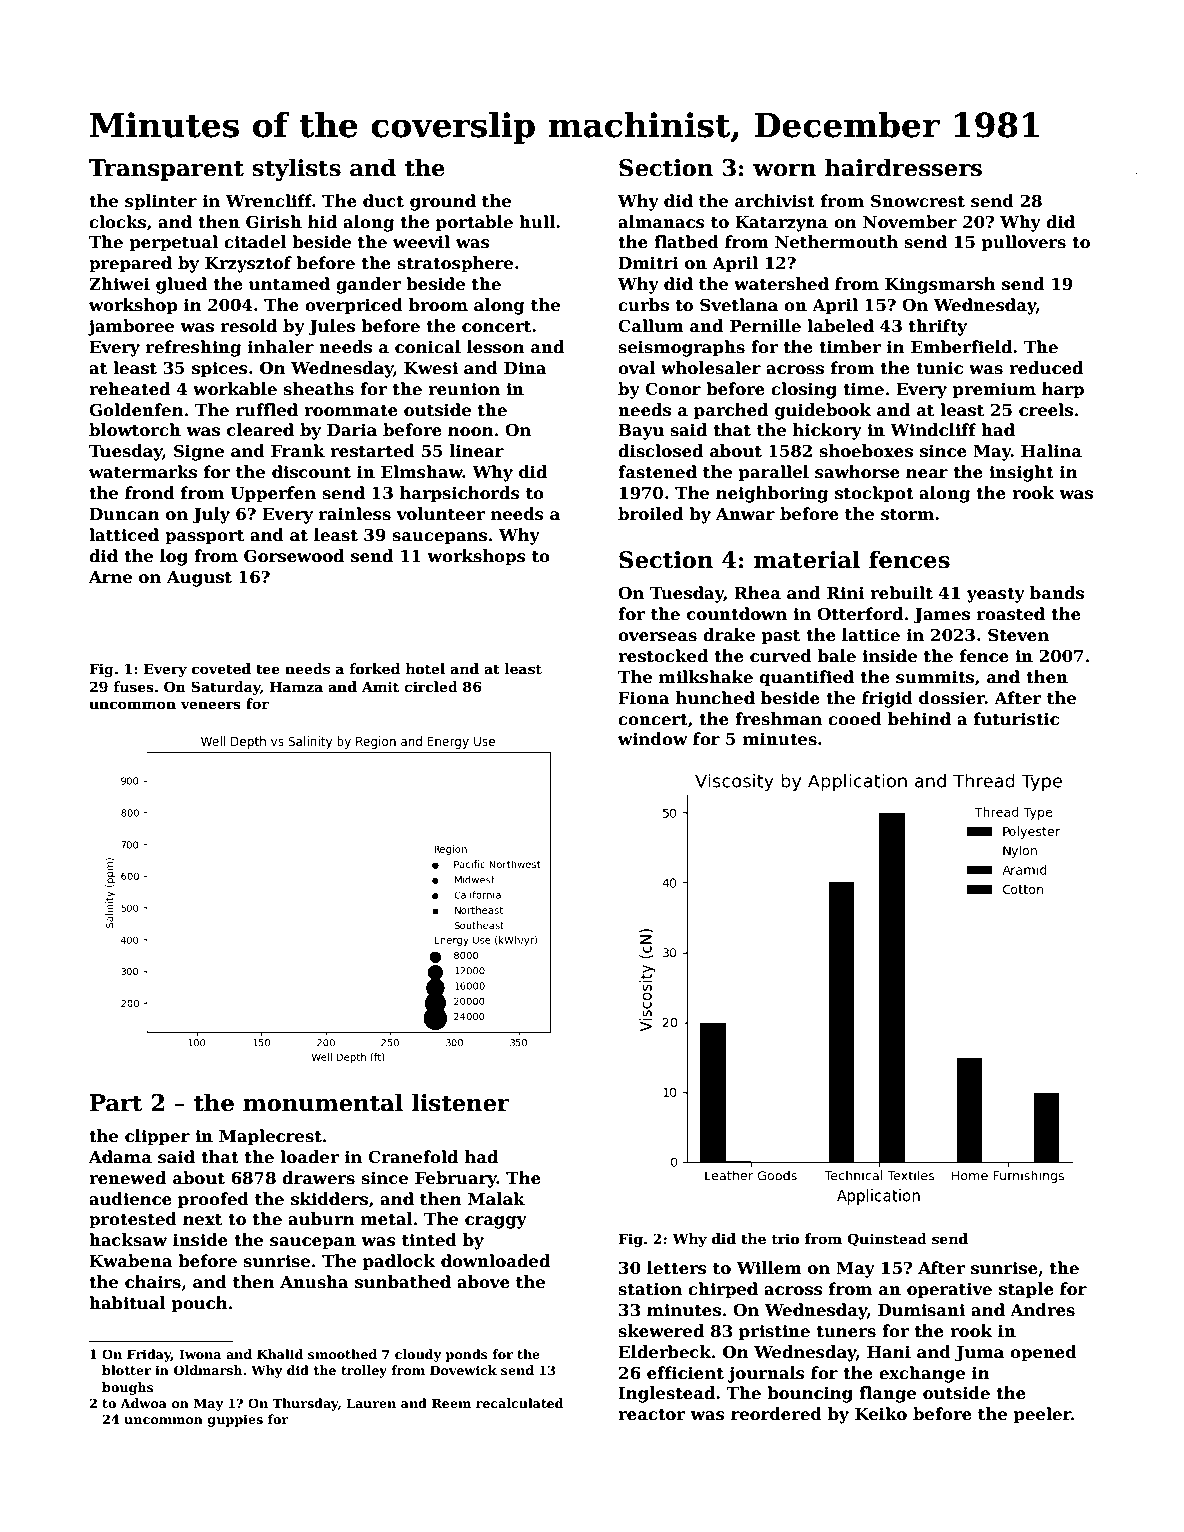 The height and width of the document is (1532, 1184). Describe the element at coordinates (371, 1403) in the document. I see `Lauren` at that location.
